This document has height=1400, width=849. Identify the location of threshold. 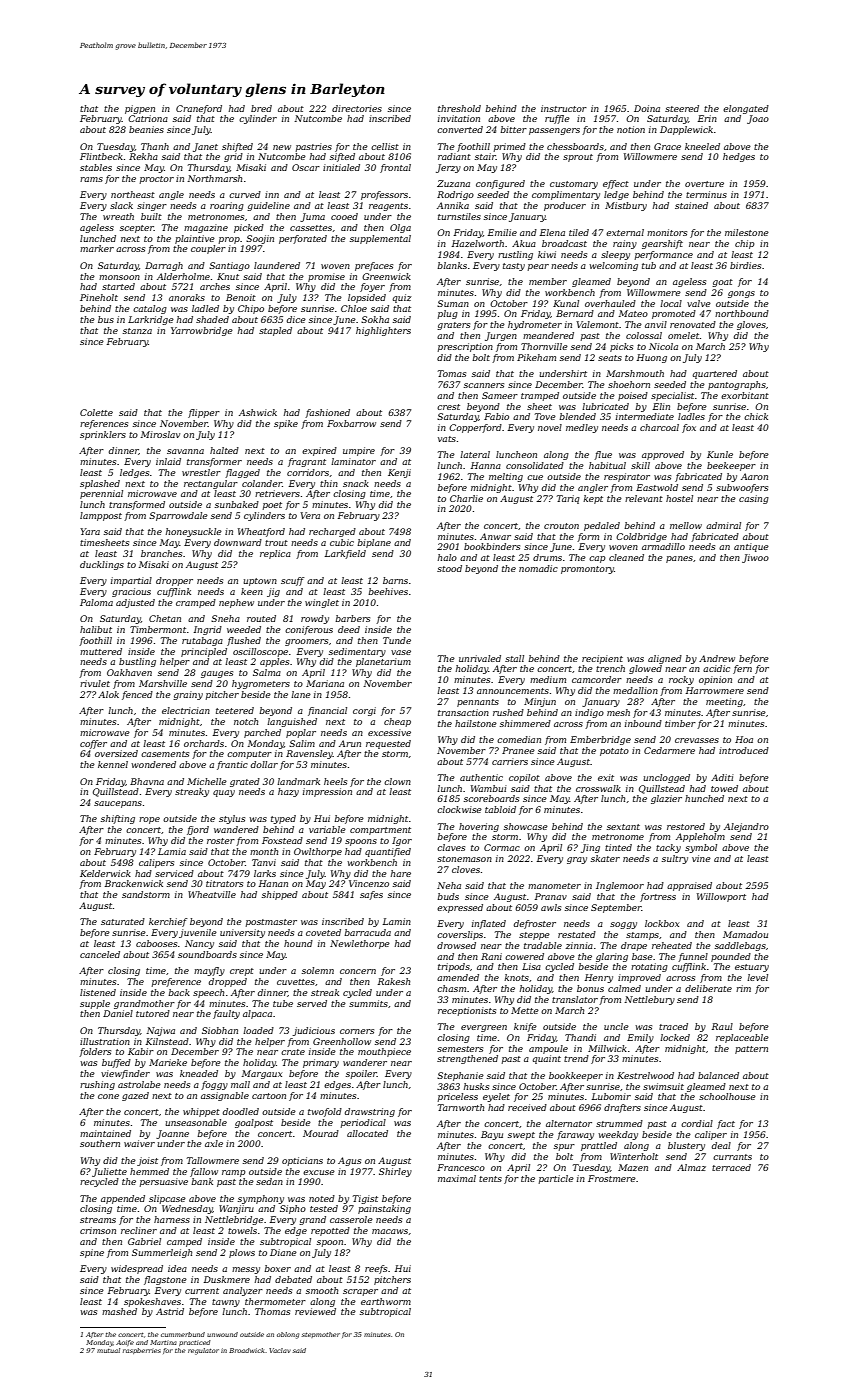
(459, 108).
